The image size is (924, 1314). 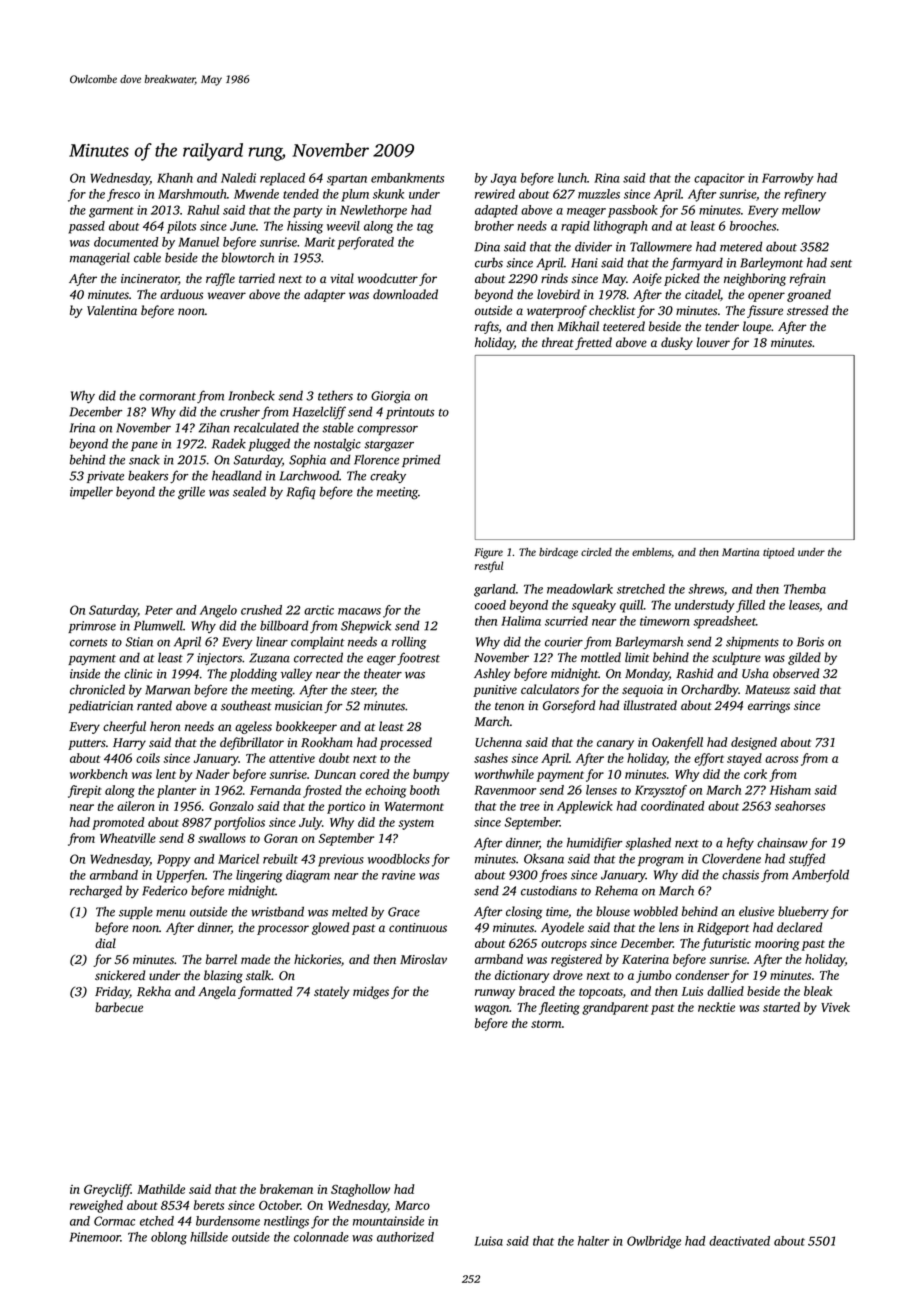 What do you see at coordinates (677, 743) in the screenshot?
I see `Oakenfell` at bounding box center [677, 743].
